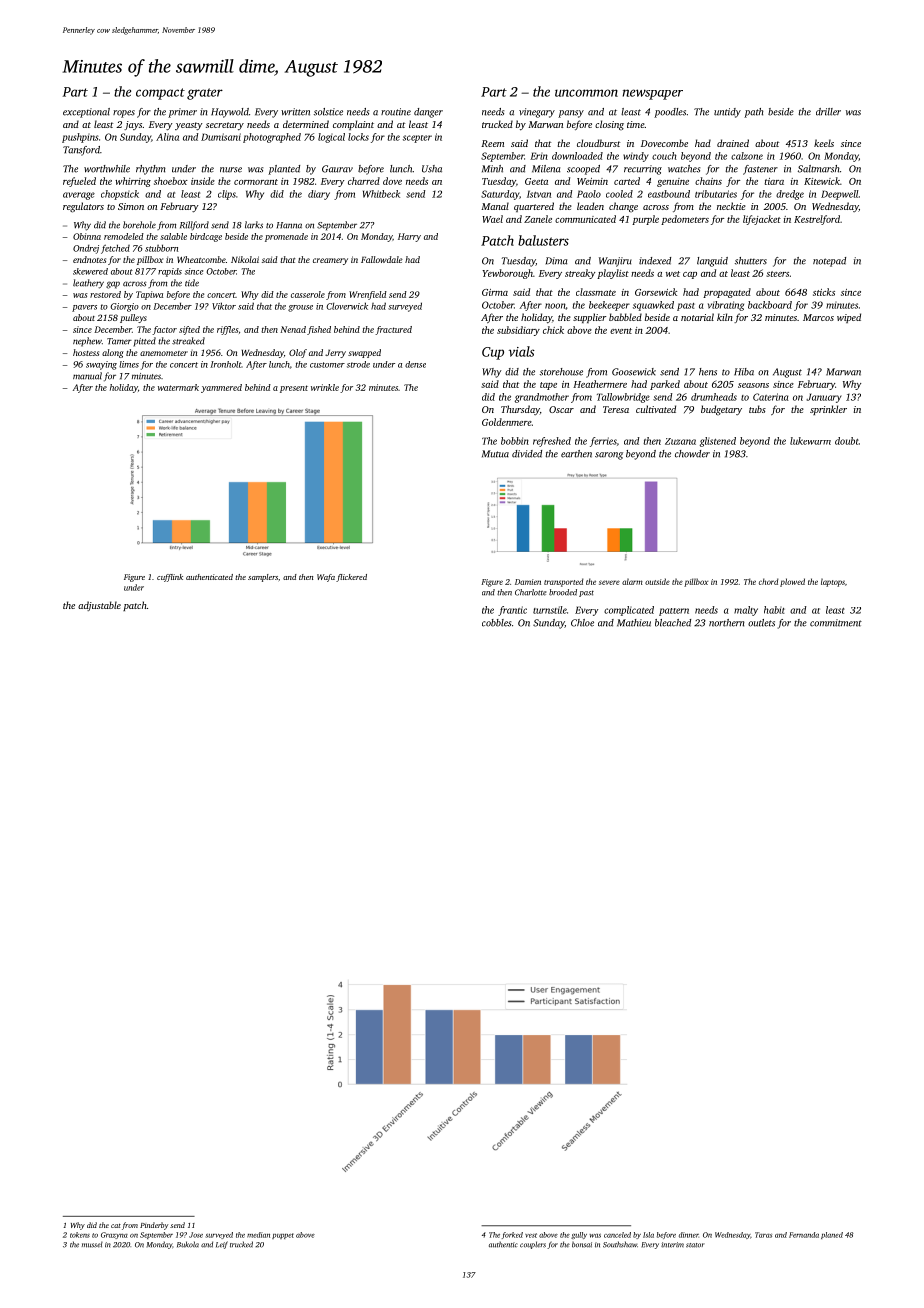  I want to click on flickered, so click(351, 578).
